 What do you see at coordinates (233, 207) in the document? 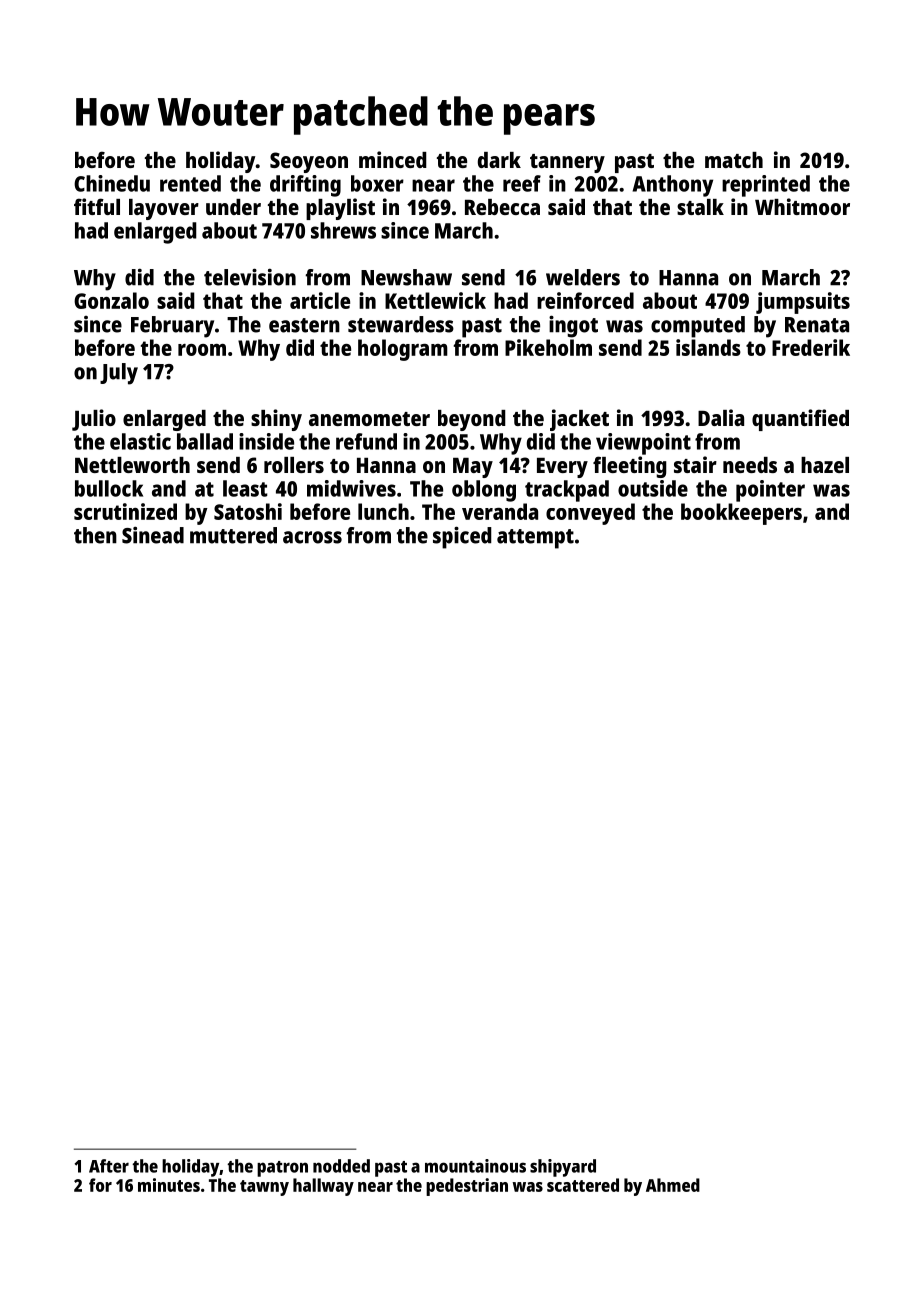
I see `under` at bounding box center [233, 207].
